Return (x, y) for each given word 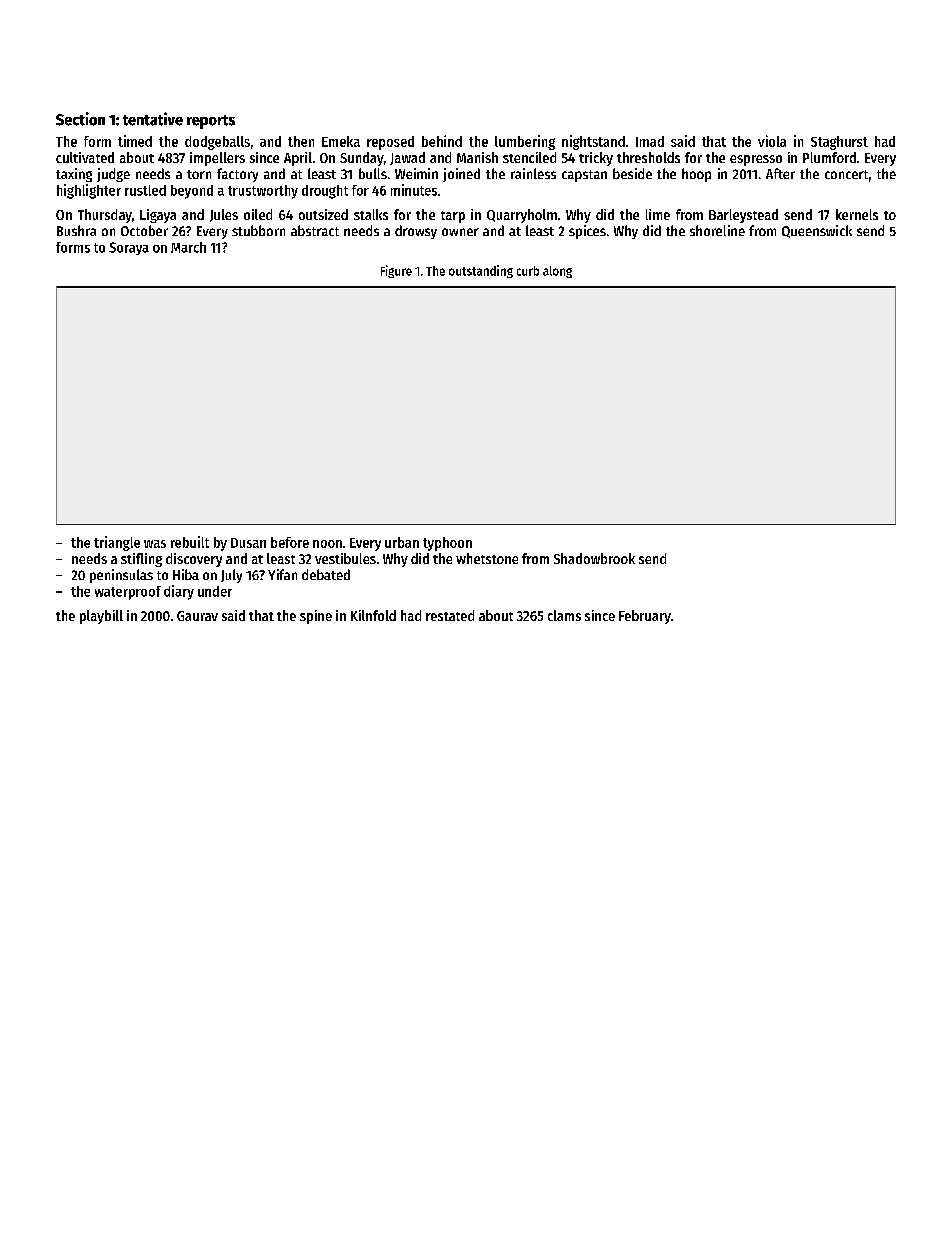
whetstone (487, 558)
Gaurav (197, 616)
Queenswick (817, 231)
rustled (145, 190)
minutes (414, 190)
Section (80, 119)
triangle (117, 543)
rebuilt (190, 542)
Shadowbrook (594, 558)
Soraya (129, 248)
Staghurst (839, 143)
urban (402, 542)
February (645, 617)
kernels (857, 214)
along (557, 272)
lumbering (525, 142)
